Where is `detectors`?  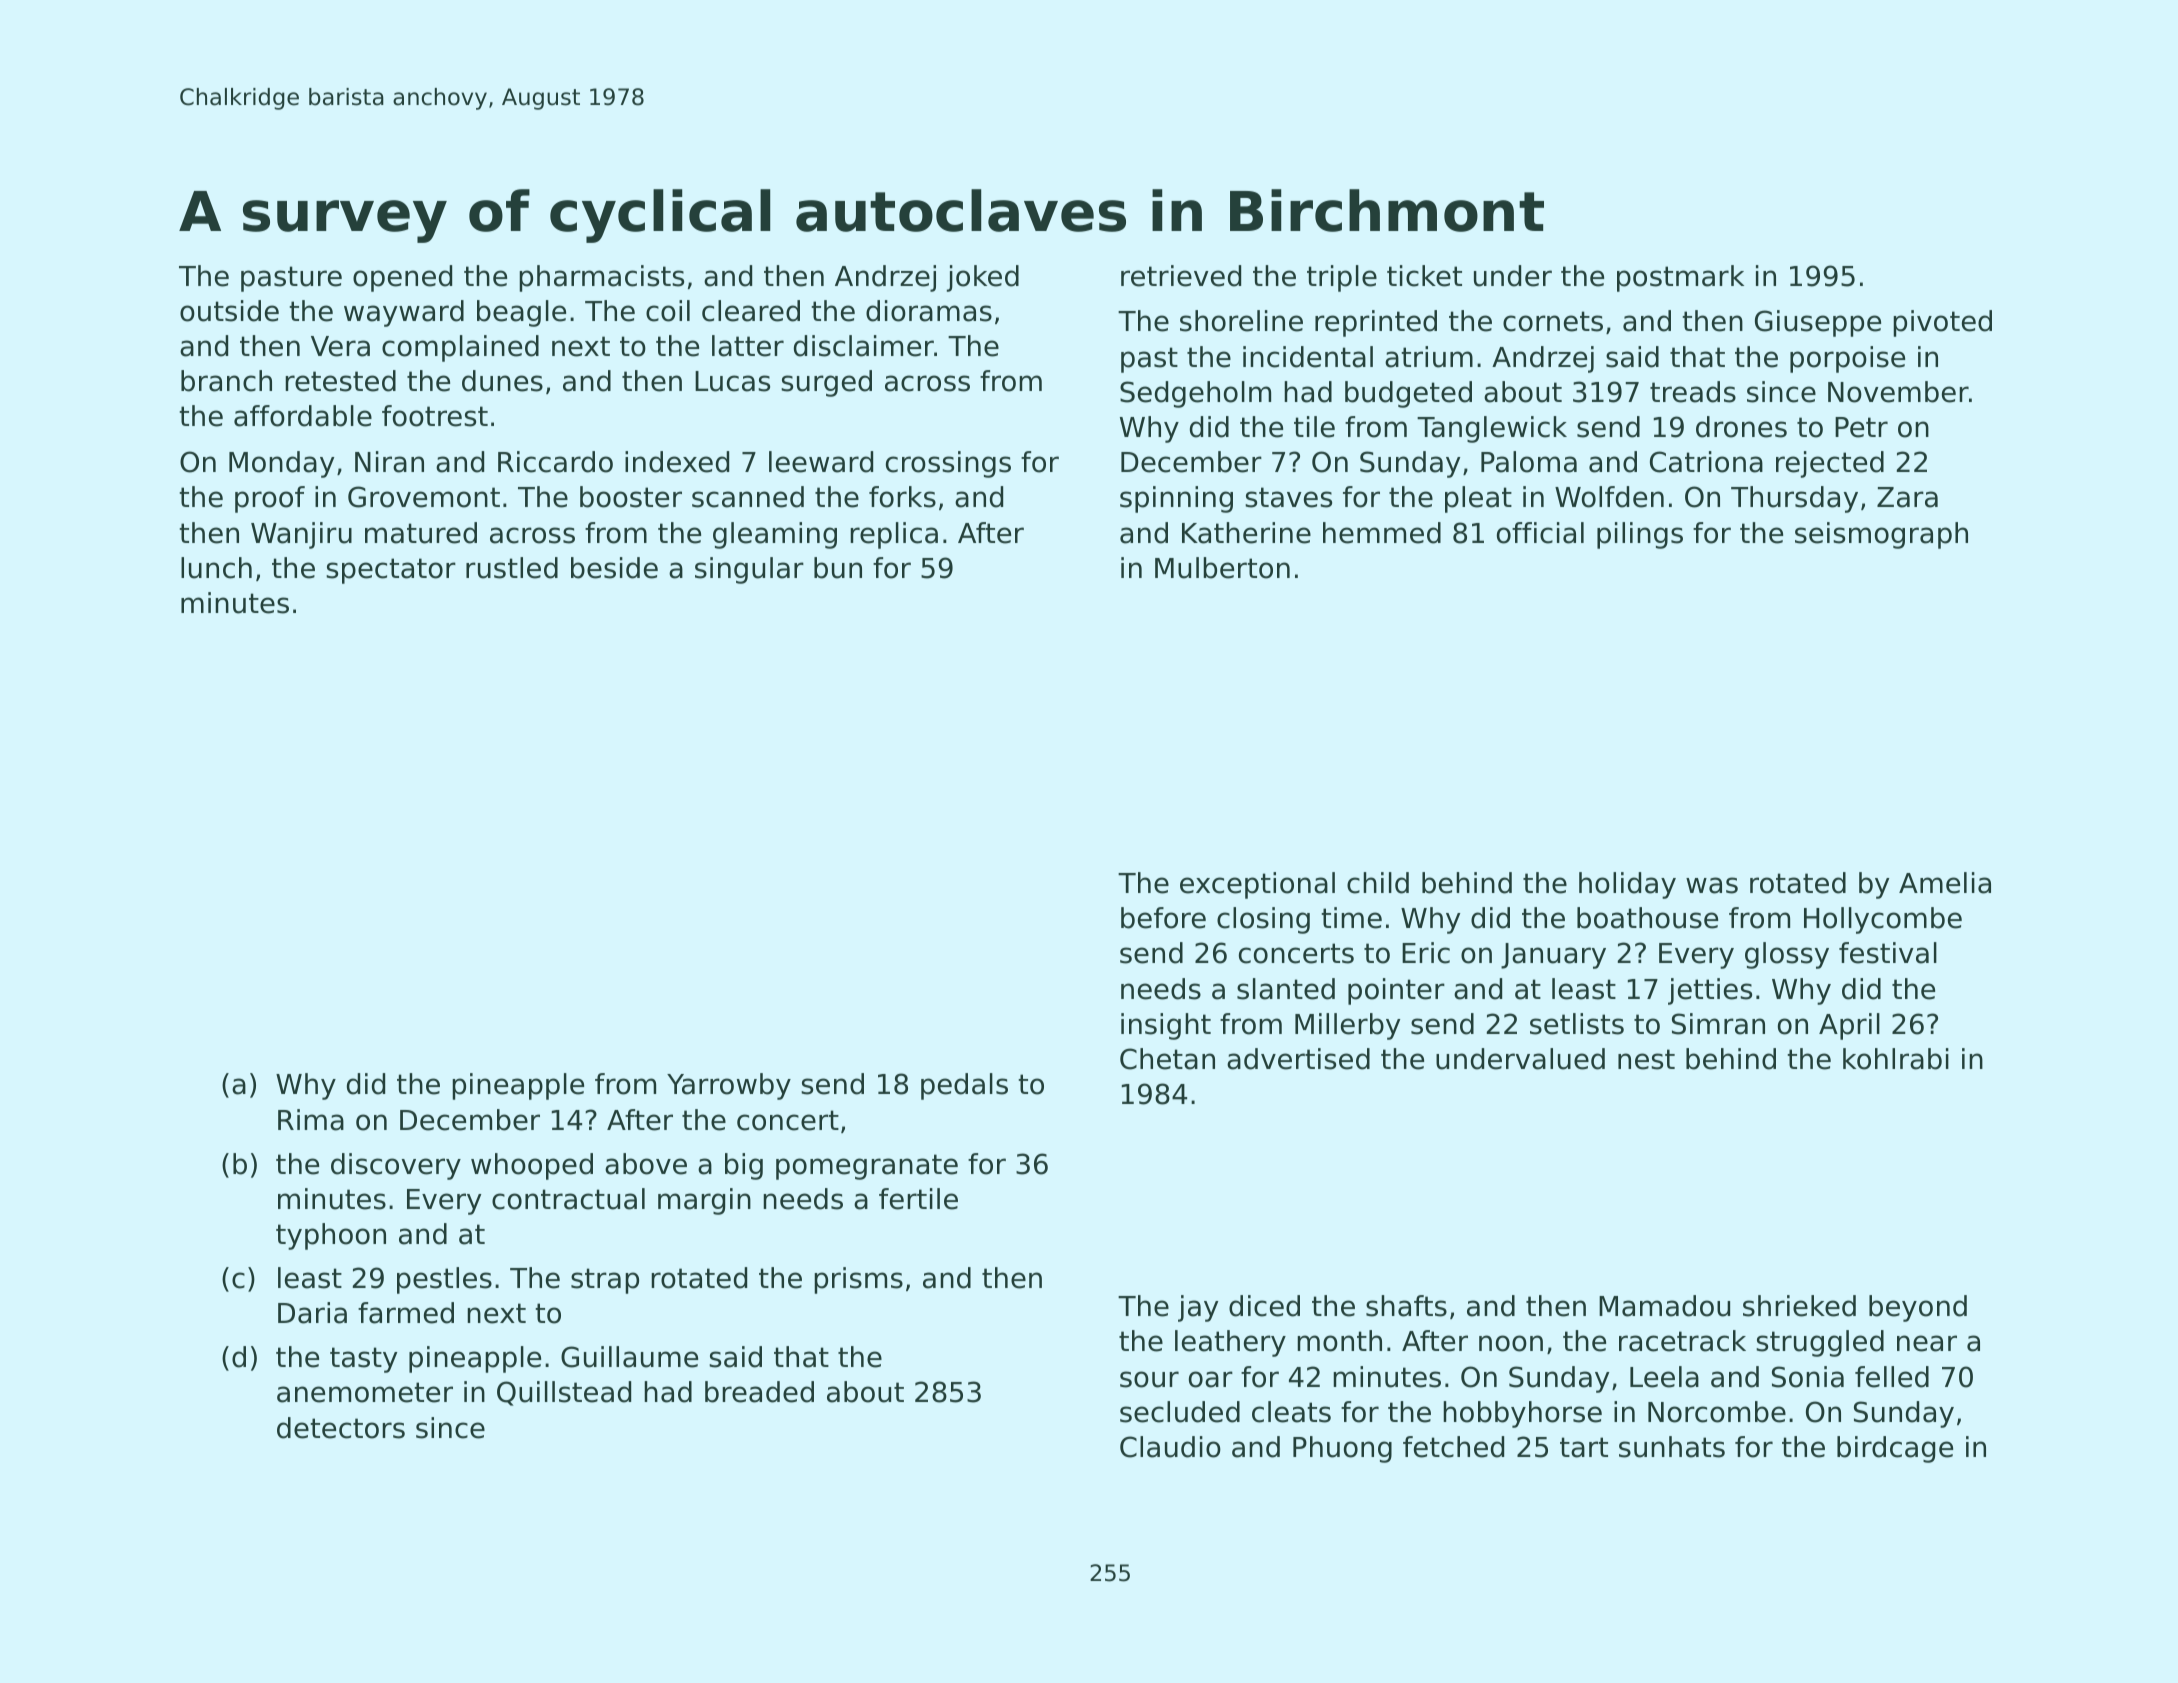
detectors is located at coordinates (341, 1428).
